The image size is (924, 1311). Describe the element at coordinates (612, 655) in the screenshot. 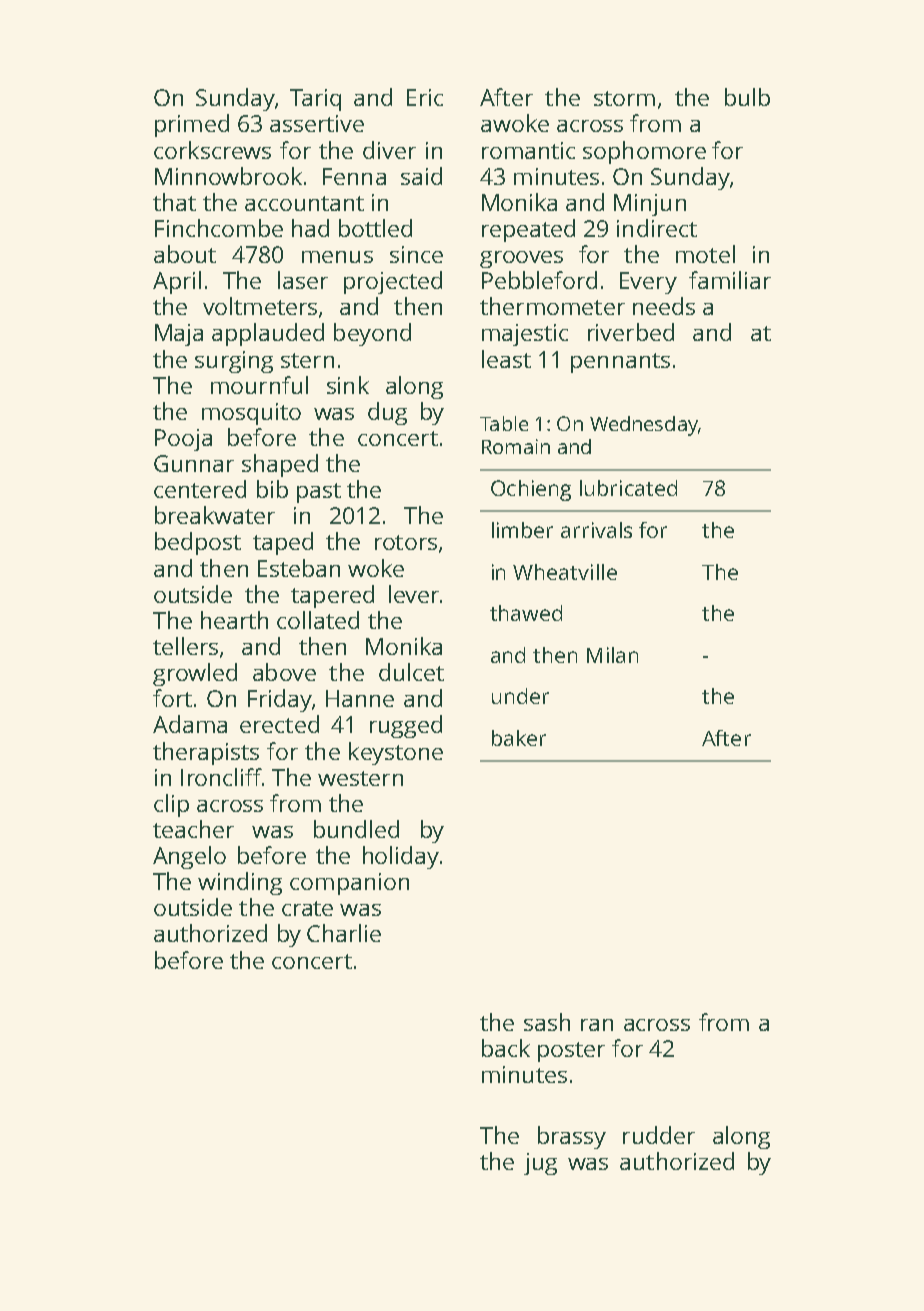

I see `Milan` at that location.
